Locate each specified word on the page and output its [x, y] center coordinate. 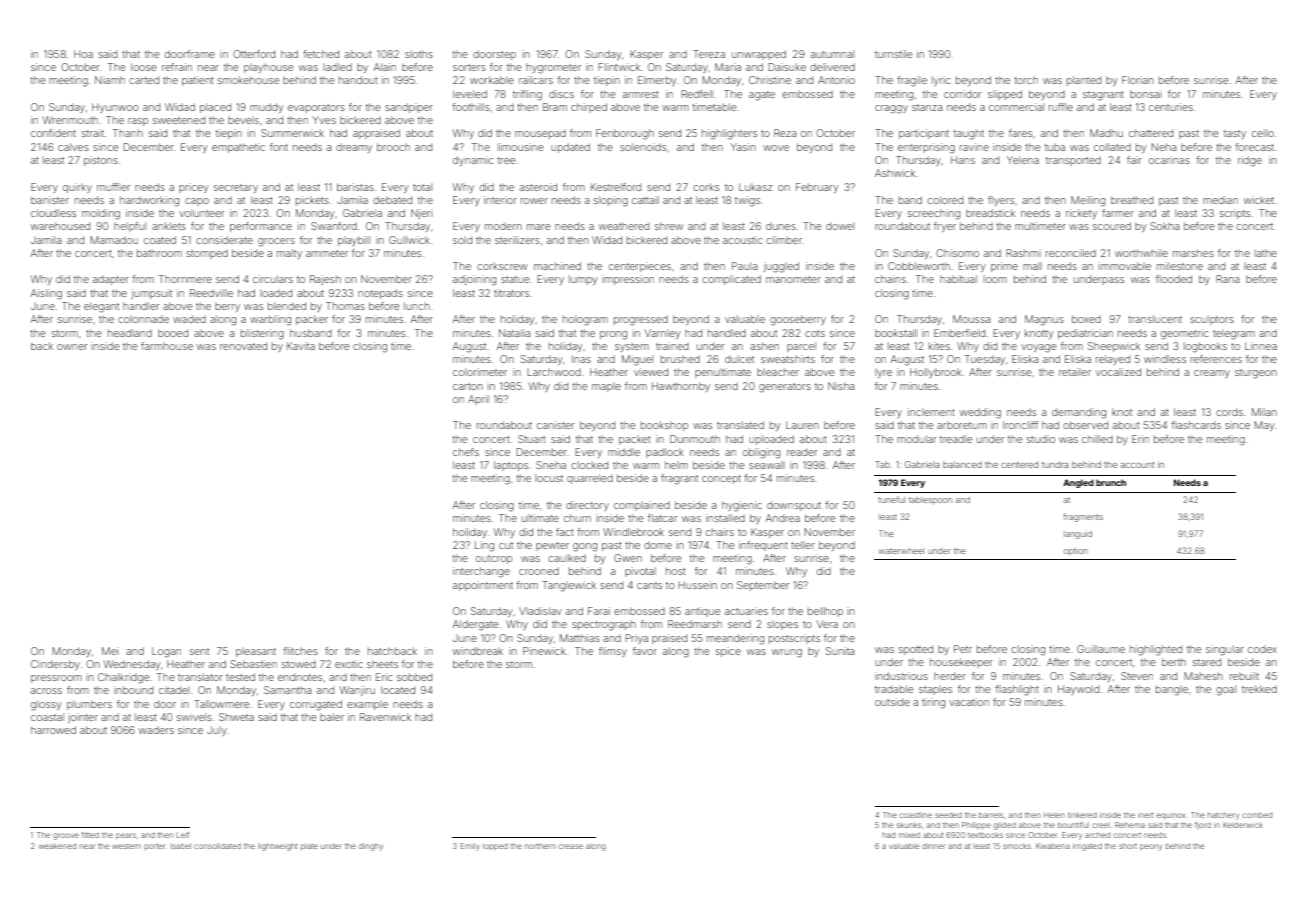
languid [1078, 535]
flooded [1174, 279]
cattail [645, 200]
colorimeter [480, 372]
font [279, 147]
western [126, 846]
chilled [1097, 439]
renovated [243, 346]
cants [649, 585]
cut [506, 545]
